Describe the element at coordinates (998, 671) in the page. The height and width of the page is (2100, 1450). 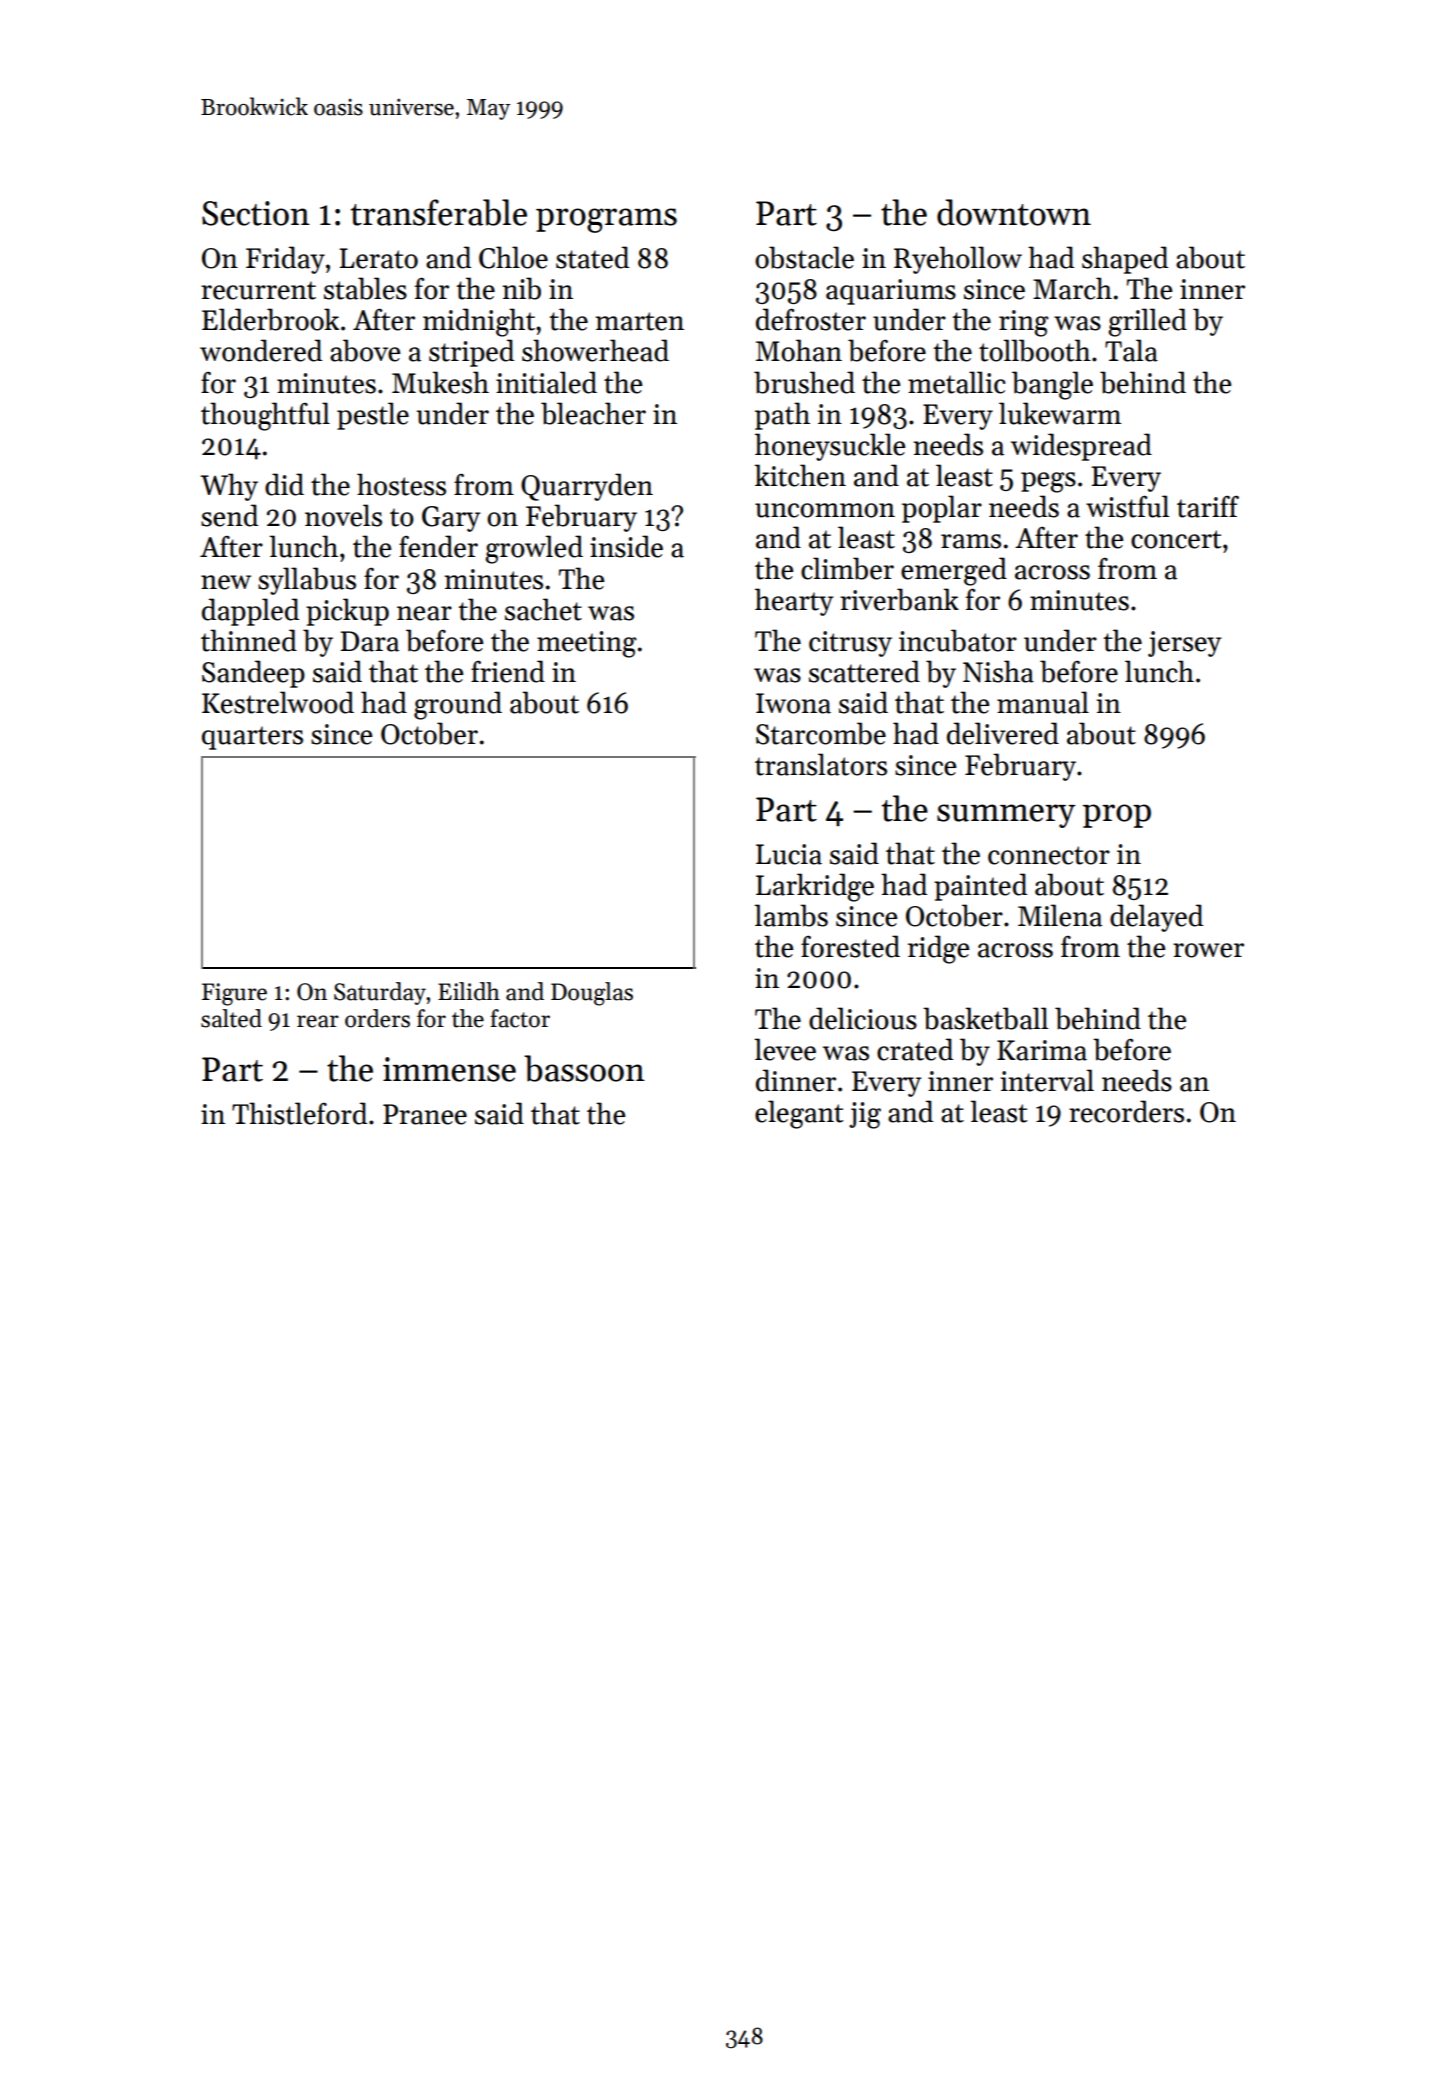
I see `Nisha` at that location.
